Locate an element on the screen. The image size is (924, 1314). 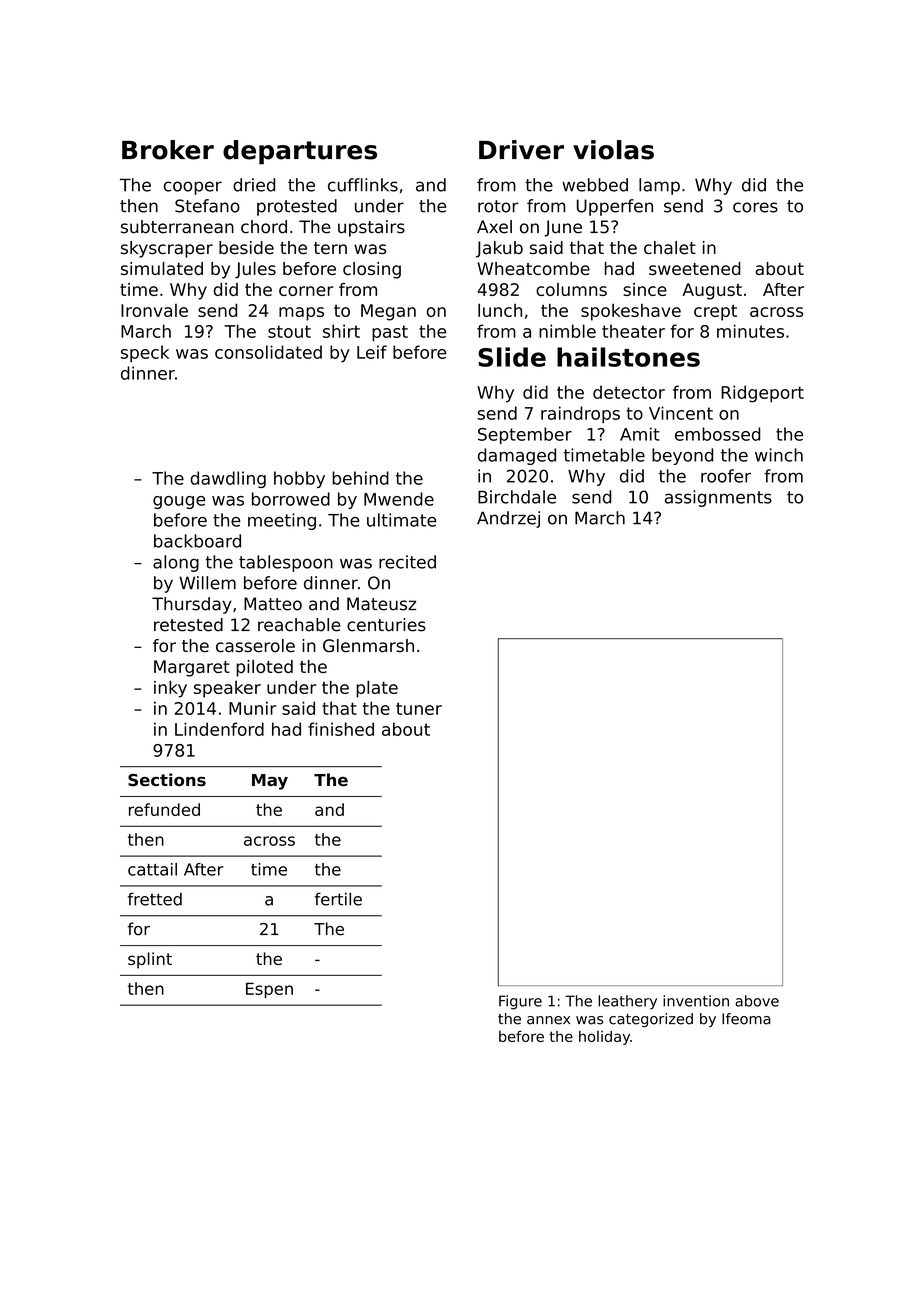
Espen is located at coordinates (269, 990).
